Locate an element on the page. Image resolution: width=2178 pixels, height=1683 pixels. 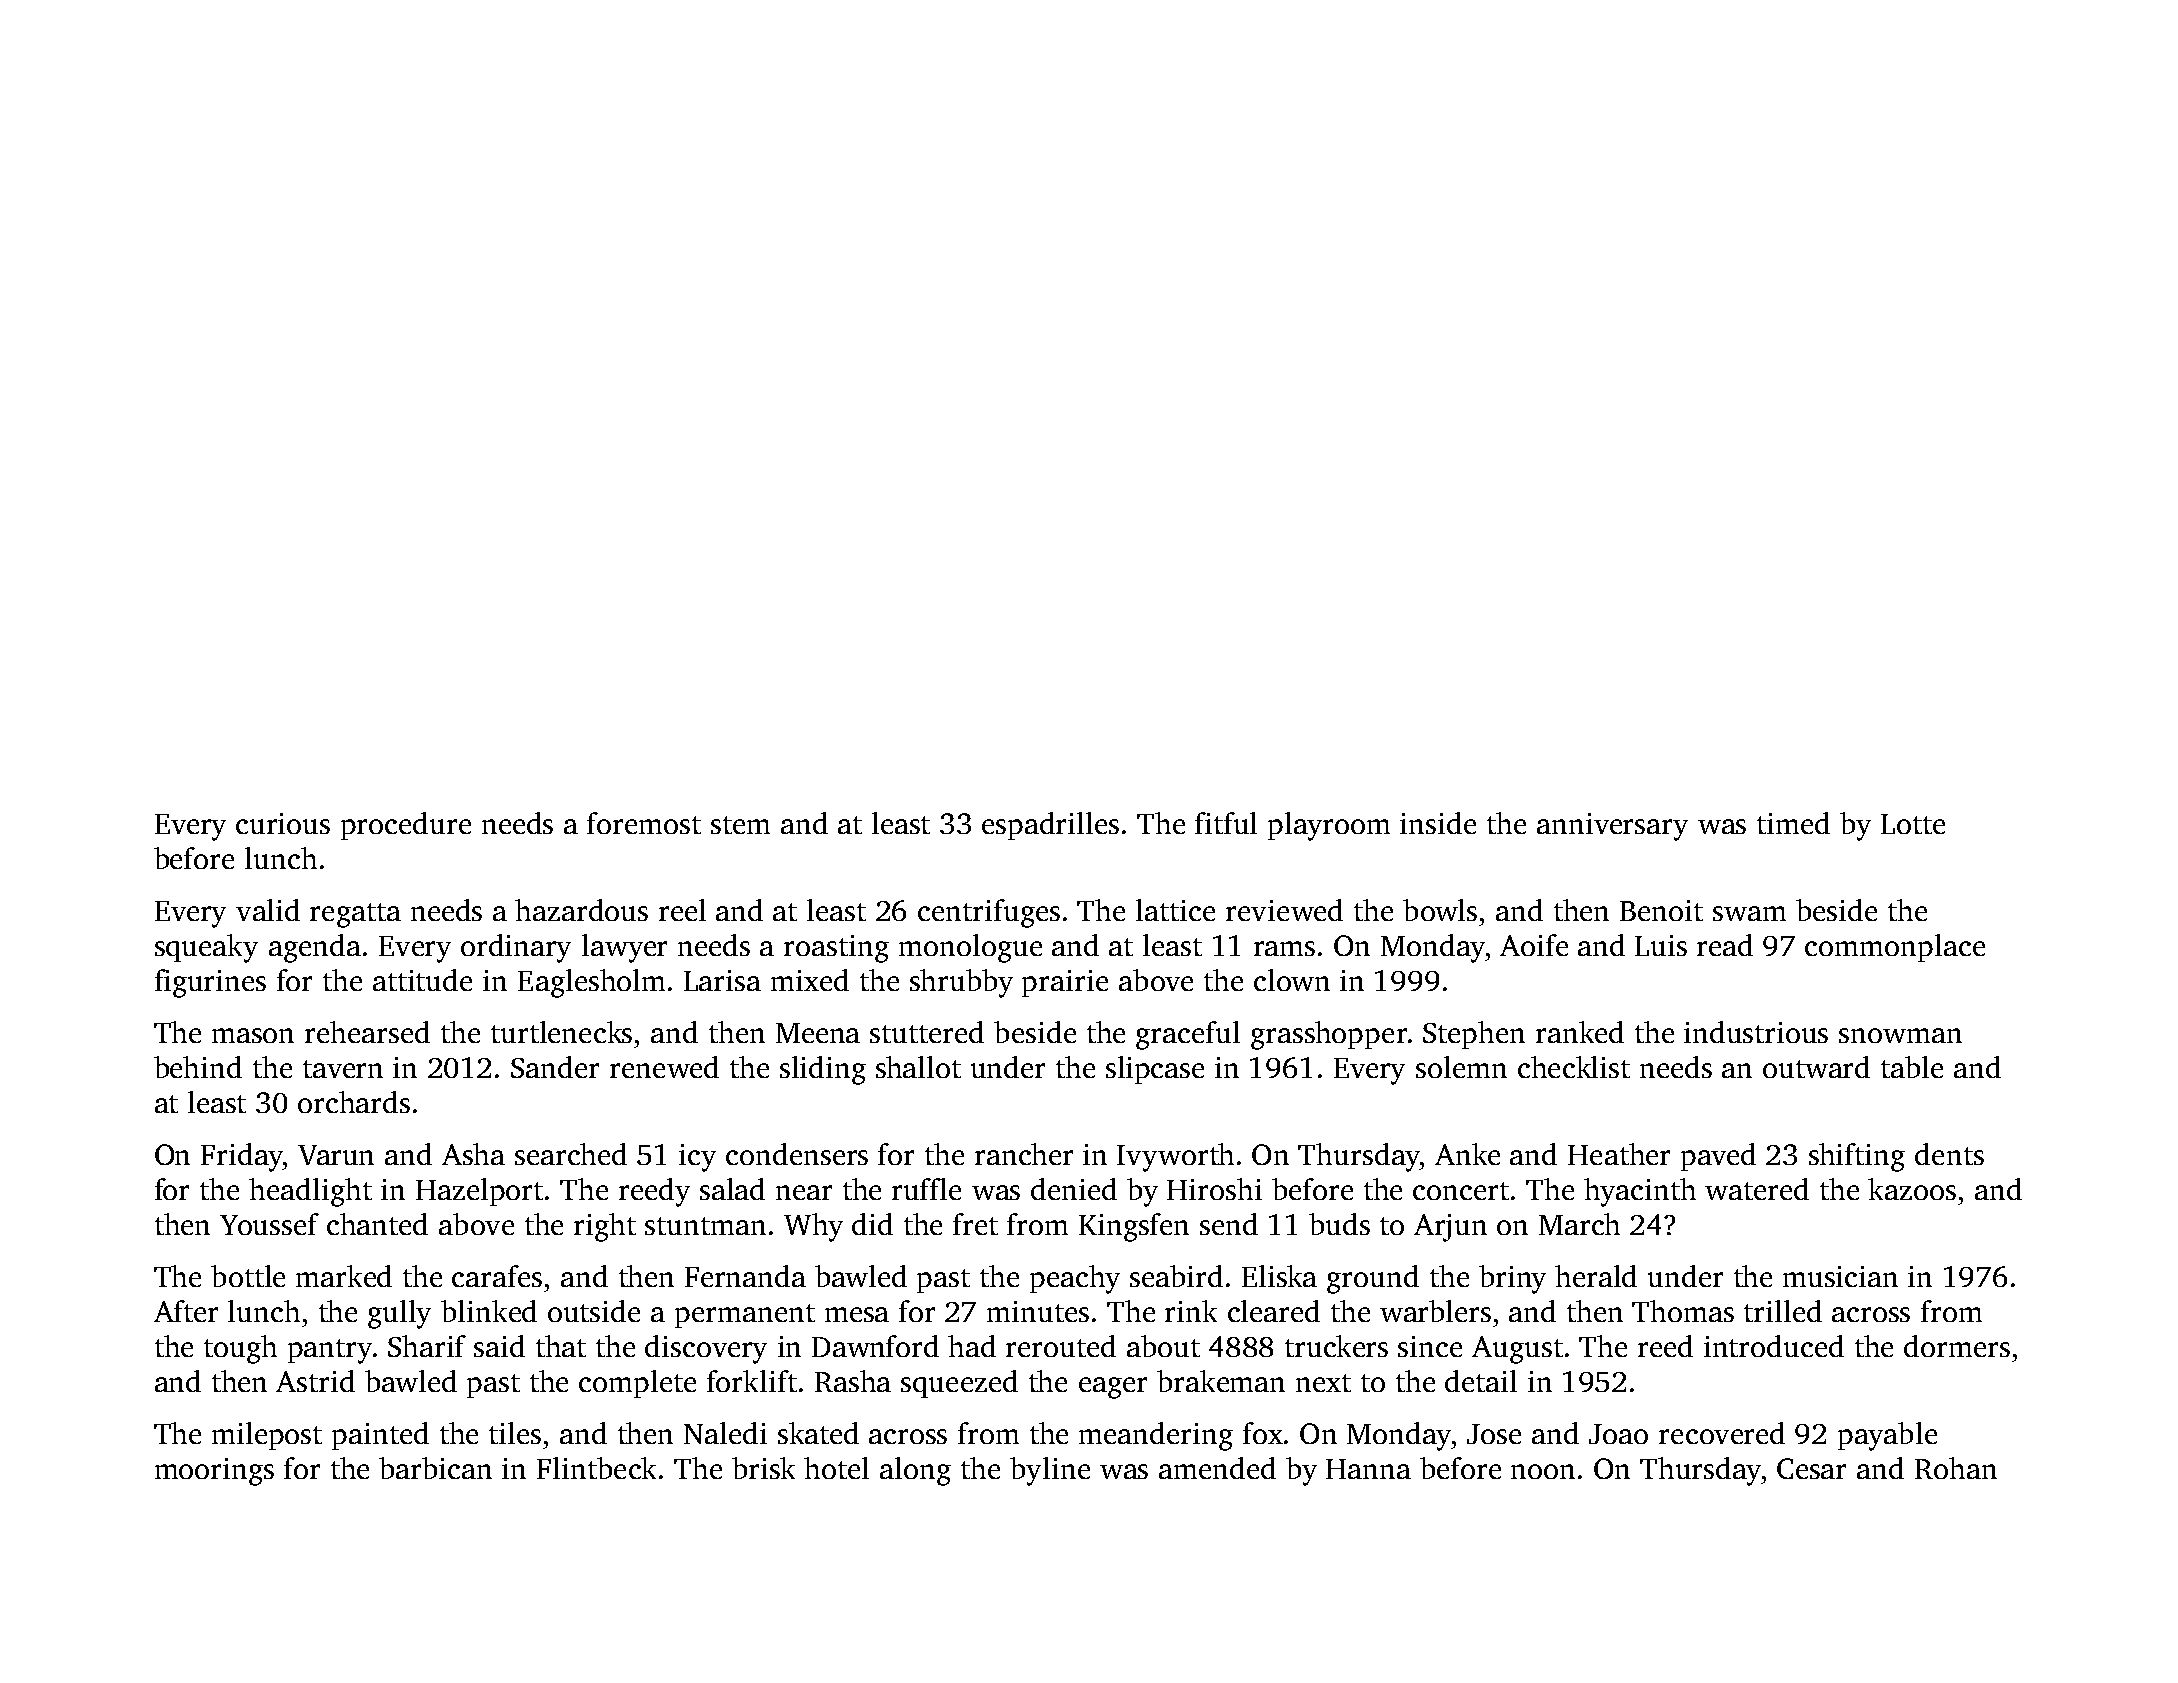
bowls is located at coordinates (1440, 910).
